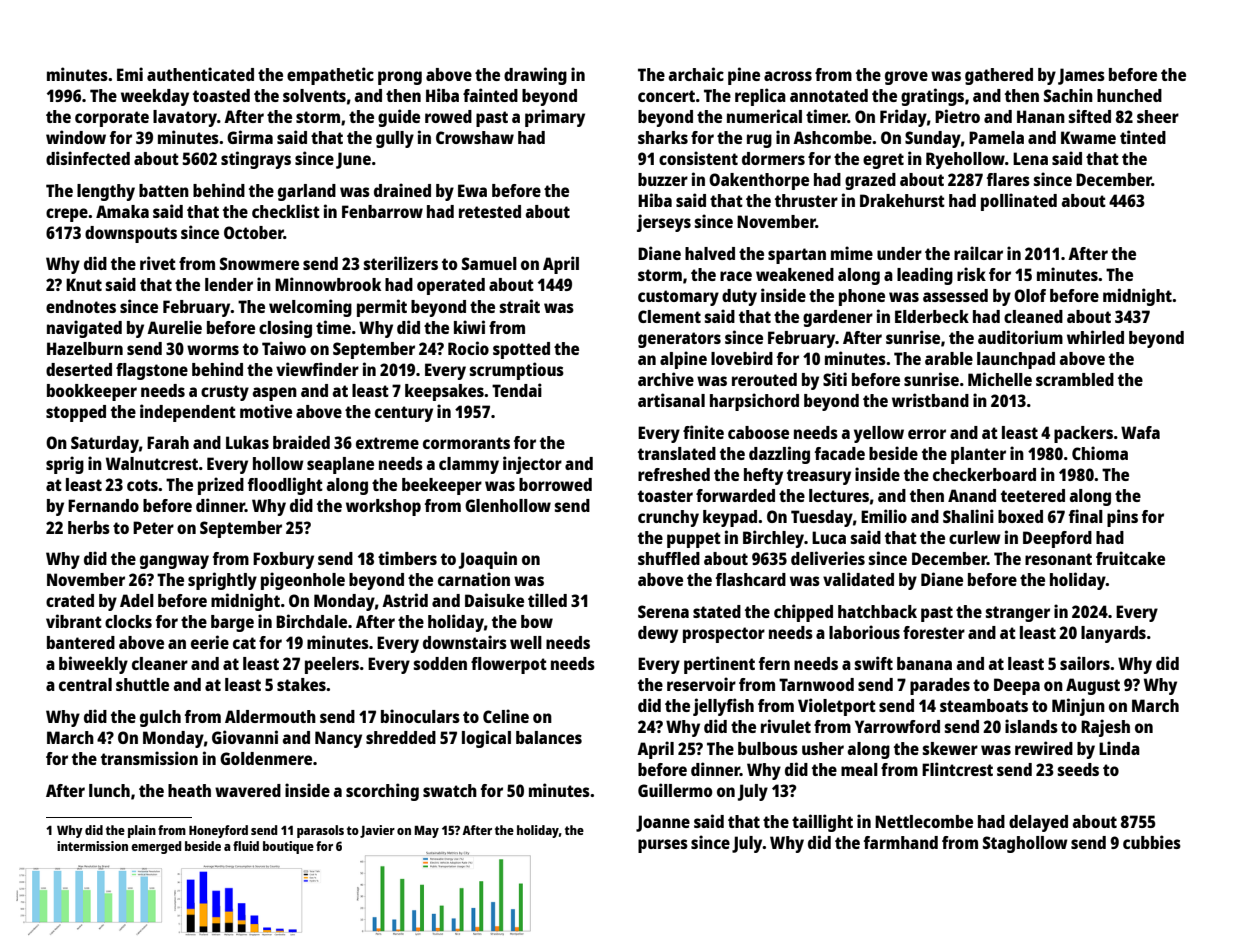  Describe the element at coordinates (927, 434) in the screenshot. I see `error` at that location.
